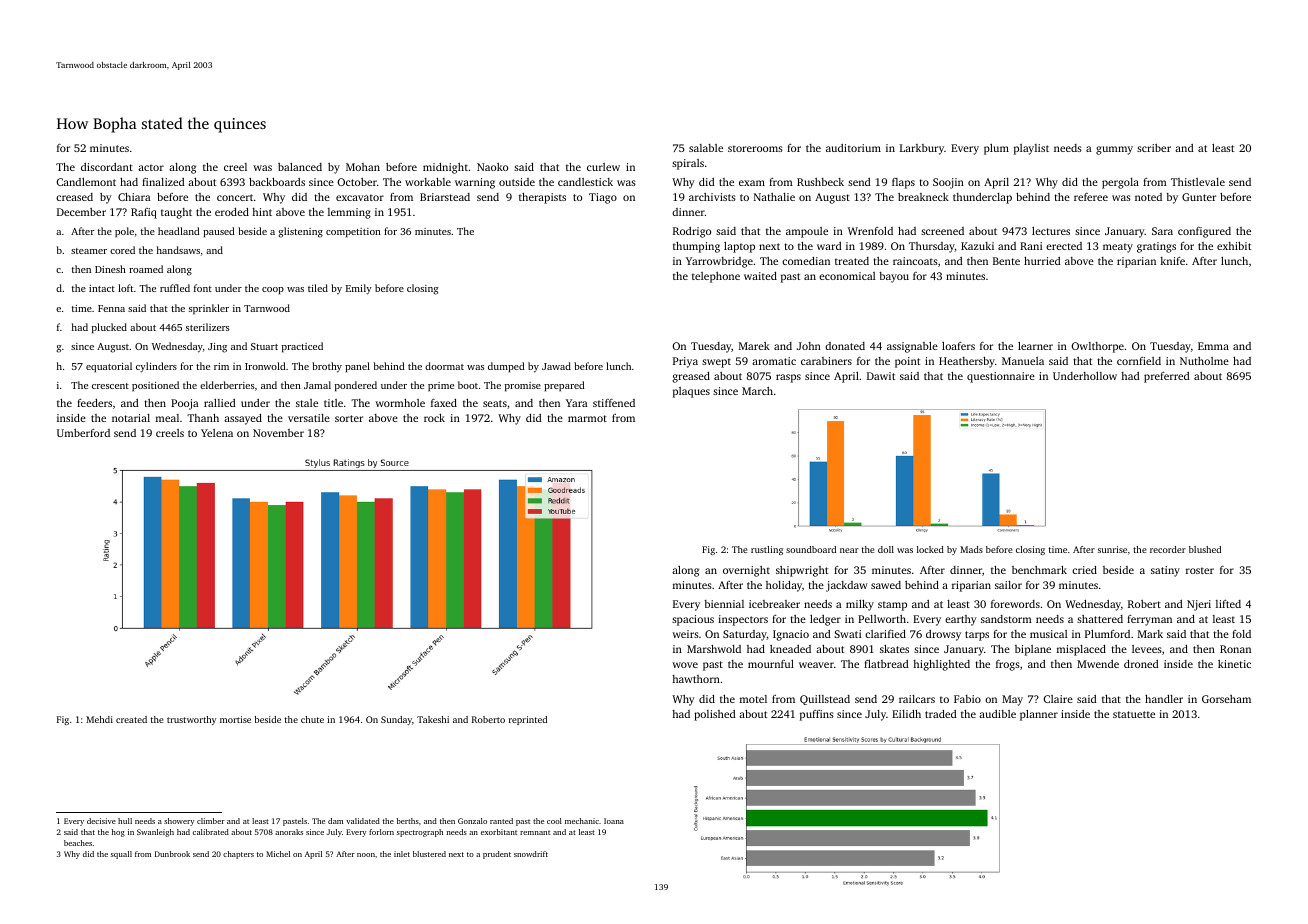 The height and width of the screenshot is (924, 1308). Describe the element at coordinates (300, 167) in the screenshot. I see `balanced` at that location.
